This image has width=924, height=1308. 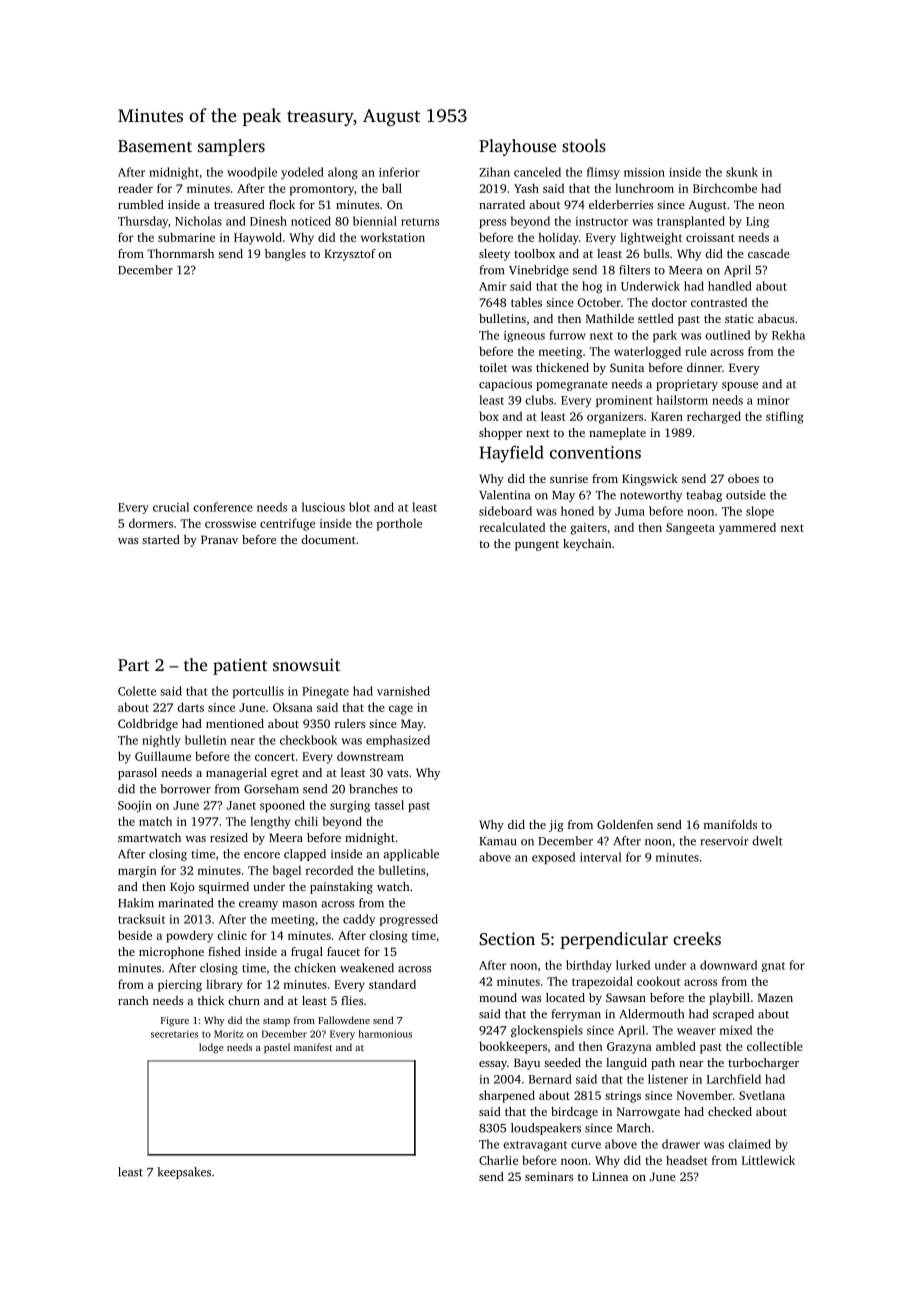 What do you see at coordinates (135, 807) in the image?
I see `Soojin` at bounding box center [135, 807].
